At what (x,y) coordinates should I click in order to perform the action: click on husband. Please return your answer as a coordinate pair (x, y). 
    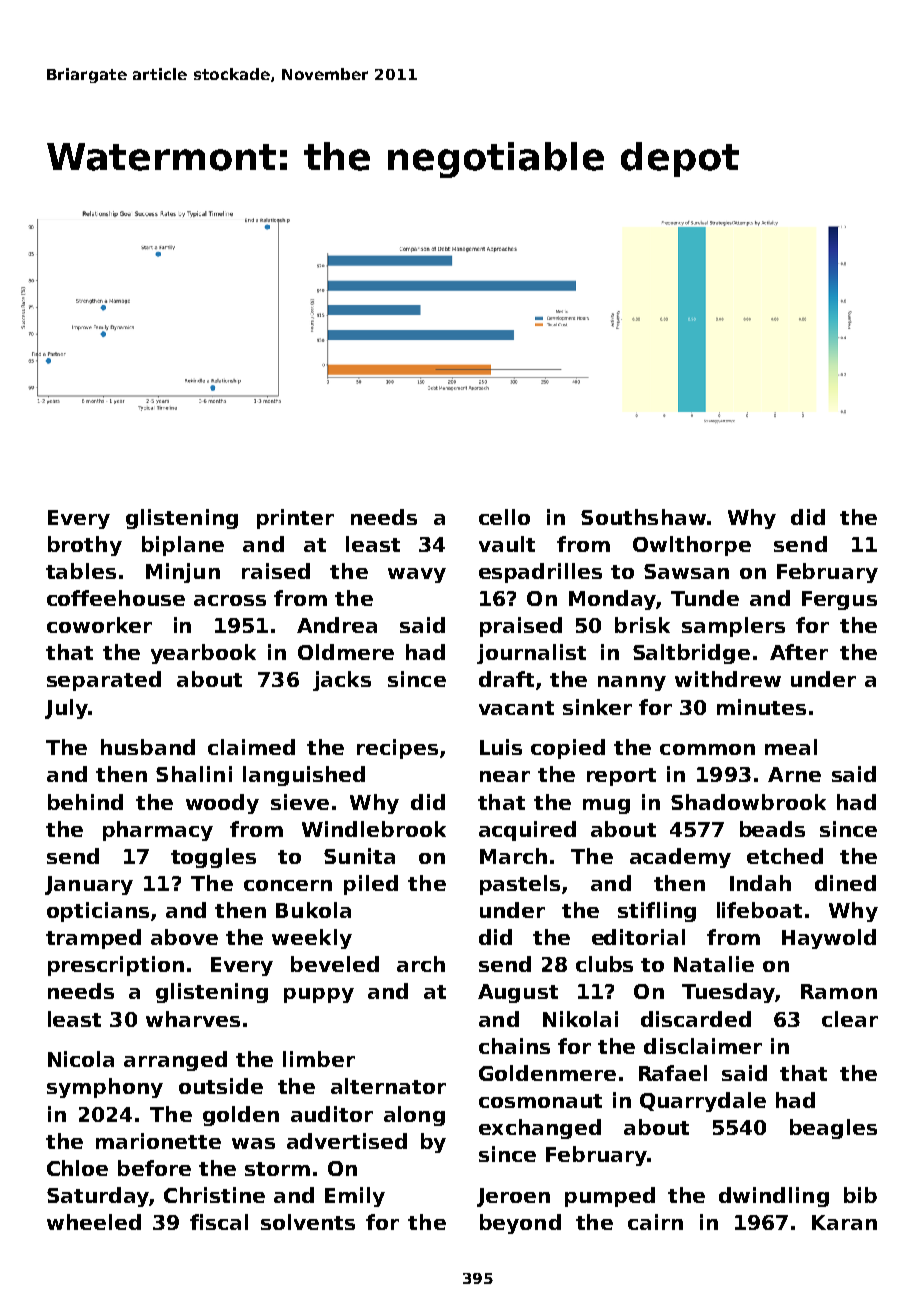
    Looking at the image, I should click on (148, 747).
